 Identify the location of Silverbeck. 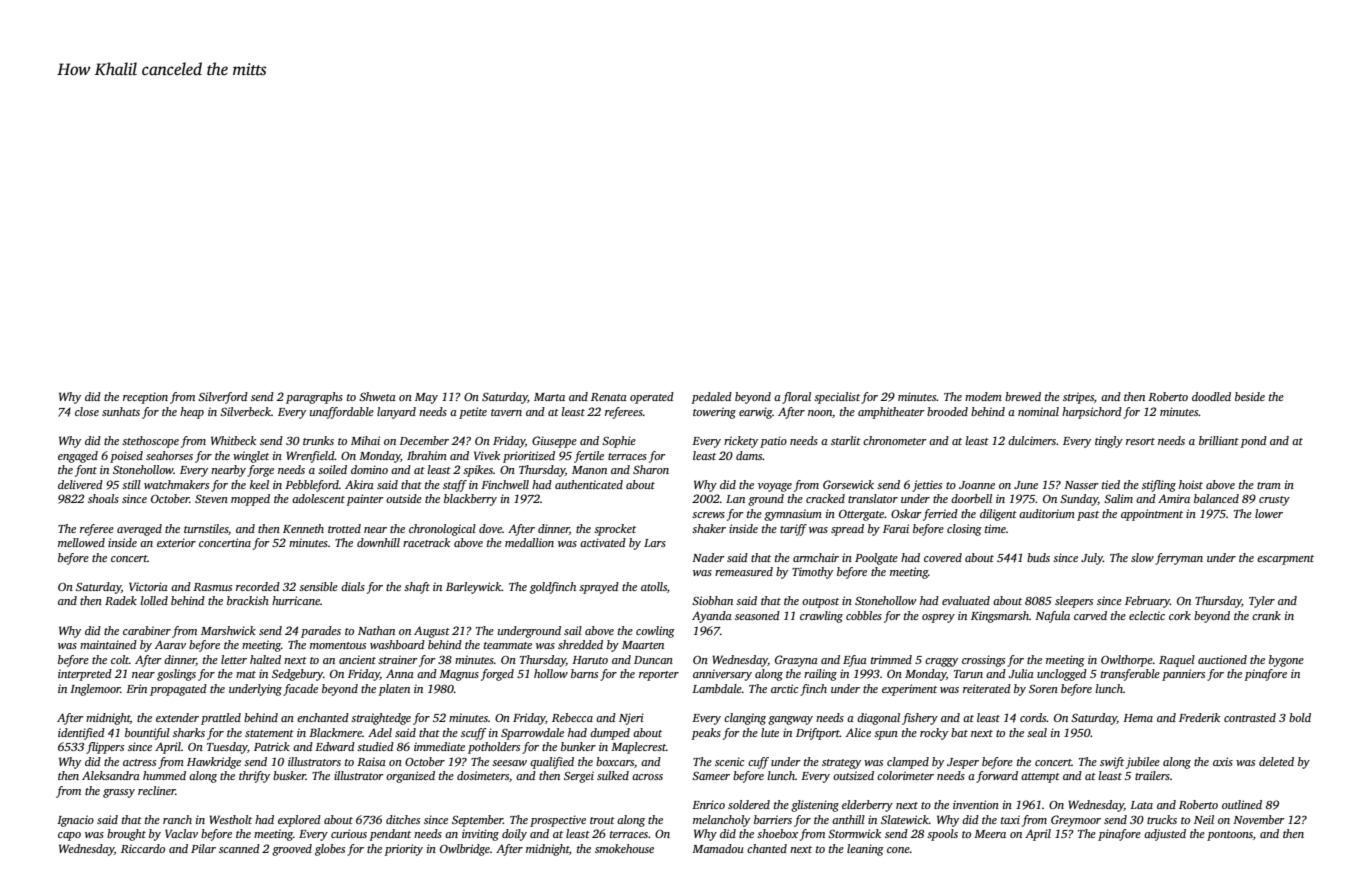
(245, 411).
